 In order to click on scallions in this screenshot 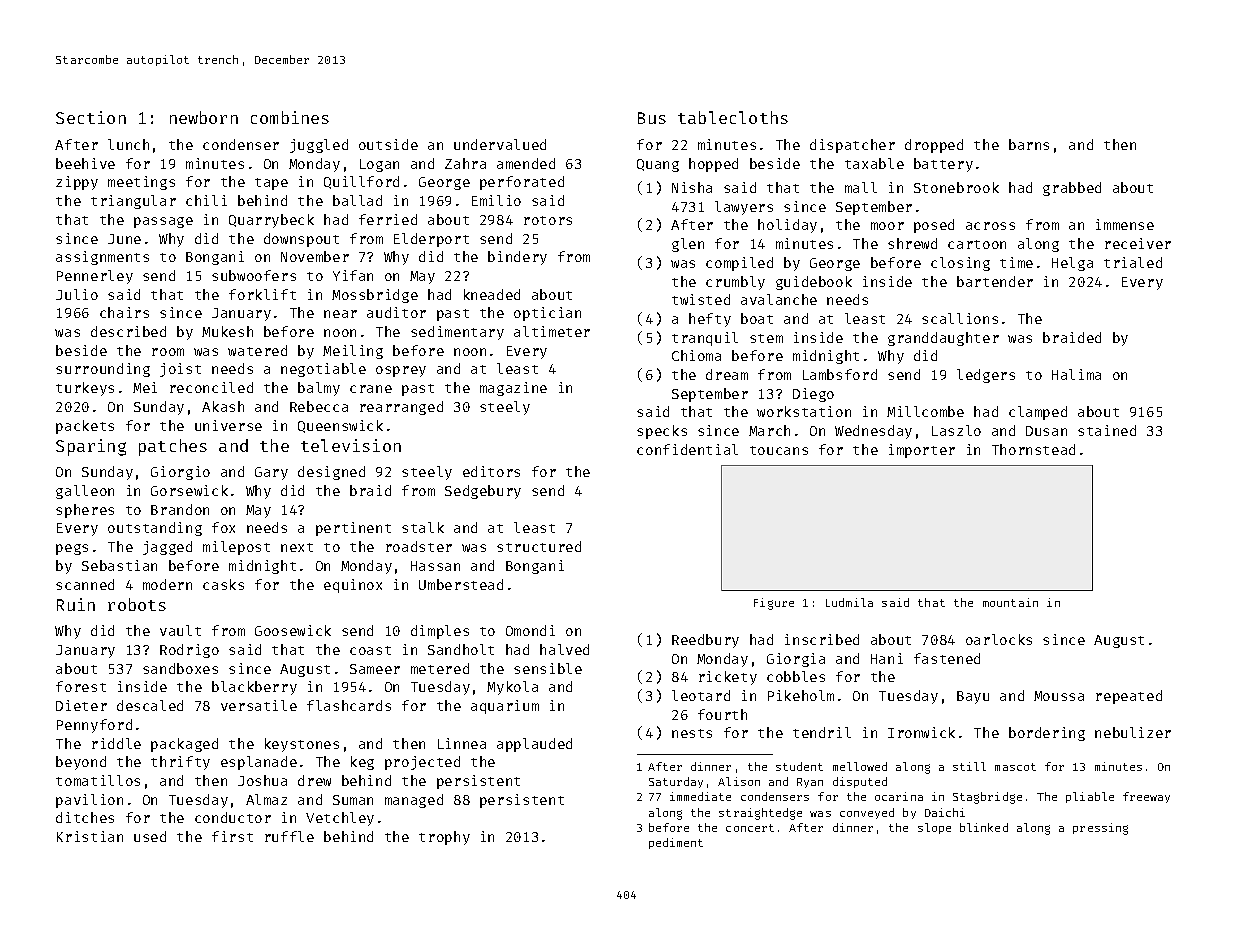, I will do `click(960, 318)`.
